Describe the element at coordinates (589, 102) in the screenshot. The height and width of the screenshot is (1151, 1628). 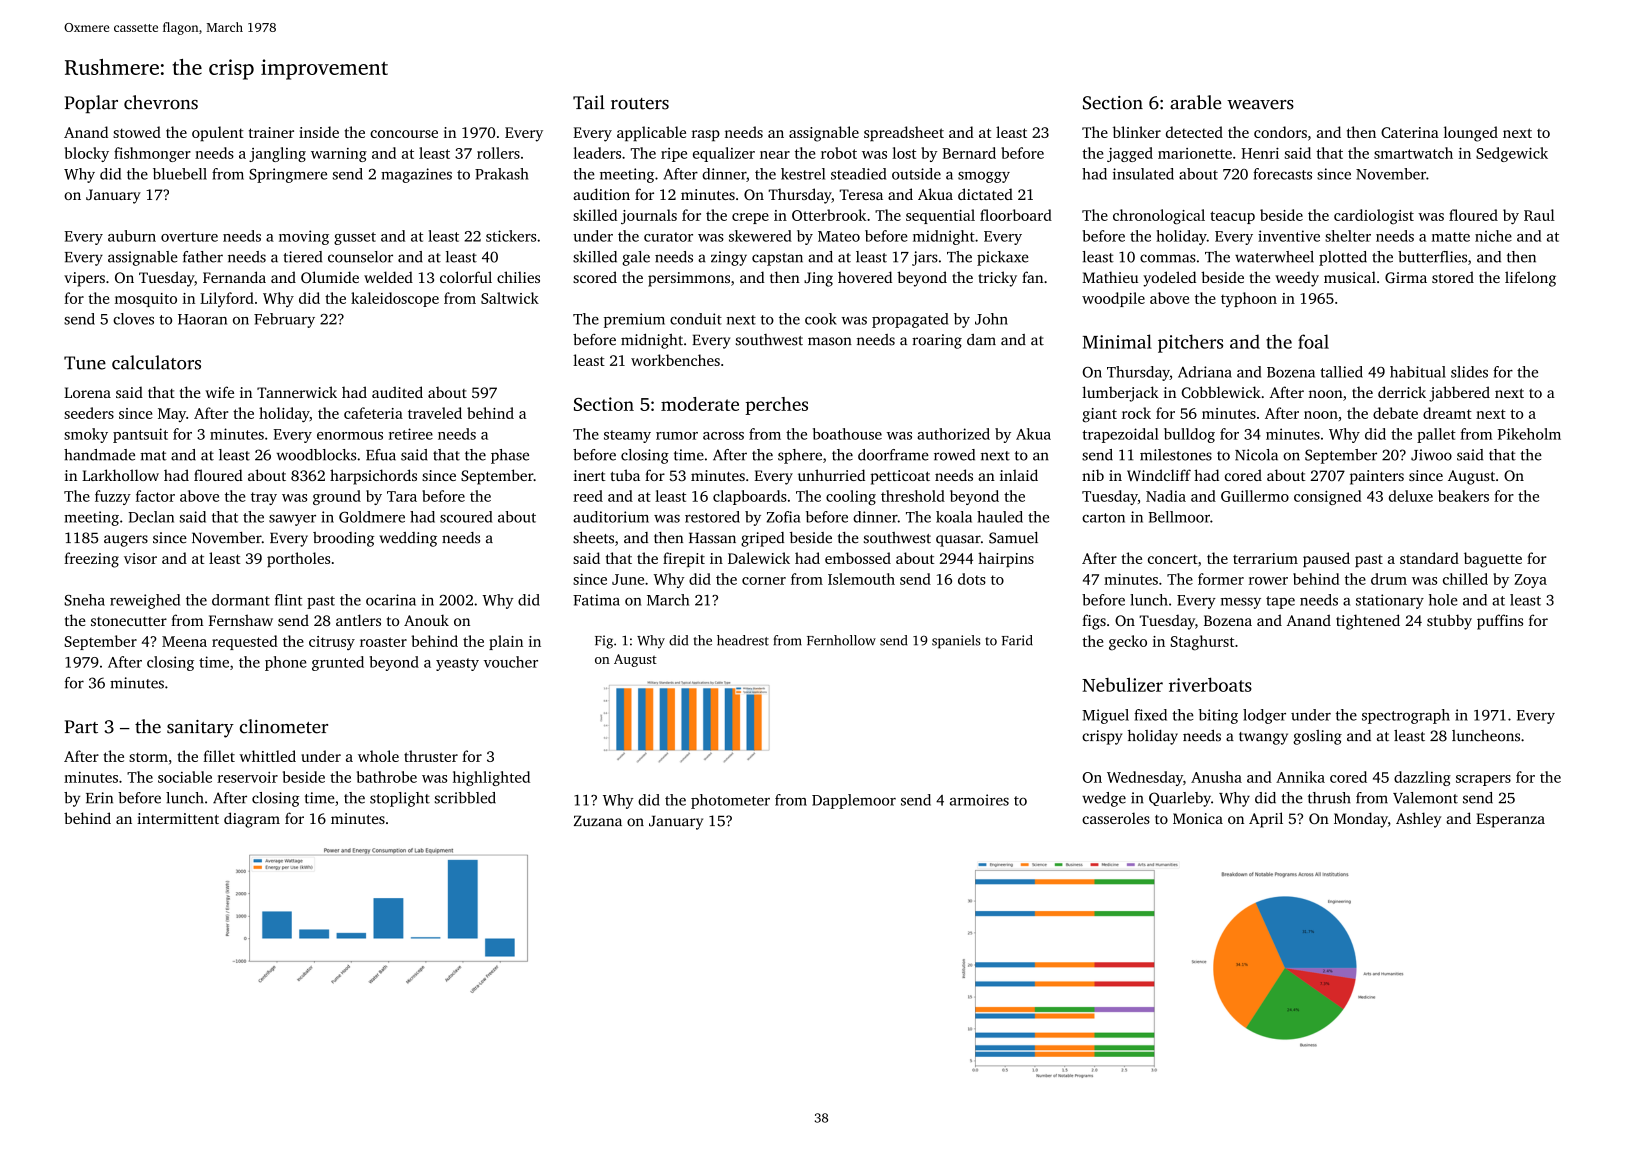
I see `Tail` at that location.
